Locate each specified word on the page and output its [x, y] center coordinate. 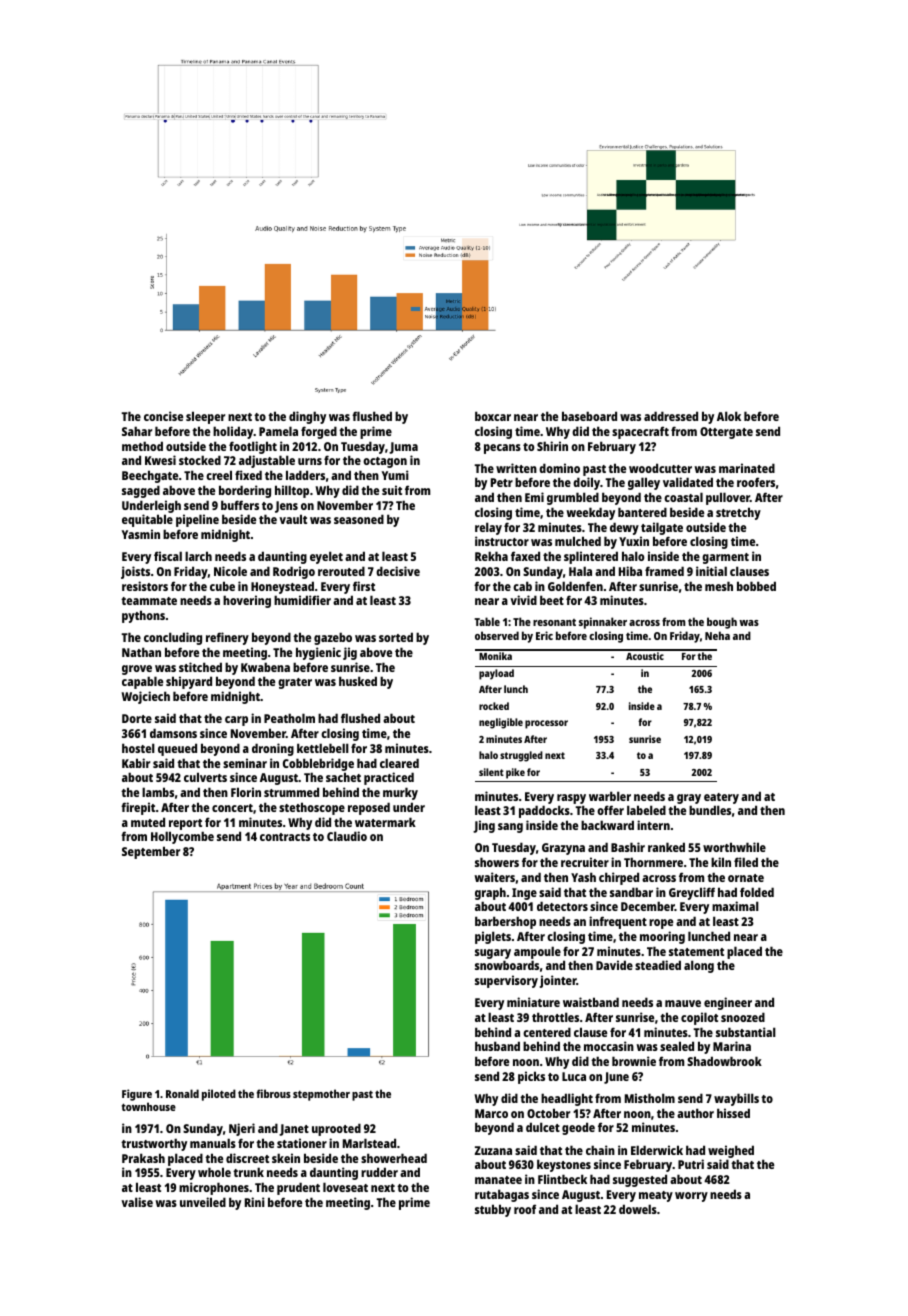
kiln [721, 862]
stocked [200, 460]
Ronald [182, 1093]
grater [295, 683]
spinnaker [603, 623]
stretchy [738, 513]
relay [488, 528]
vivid [523, 600]
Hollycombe [182, 837]
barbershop [505, 922]
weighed [731, 1151]
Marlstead [369, 1143]
